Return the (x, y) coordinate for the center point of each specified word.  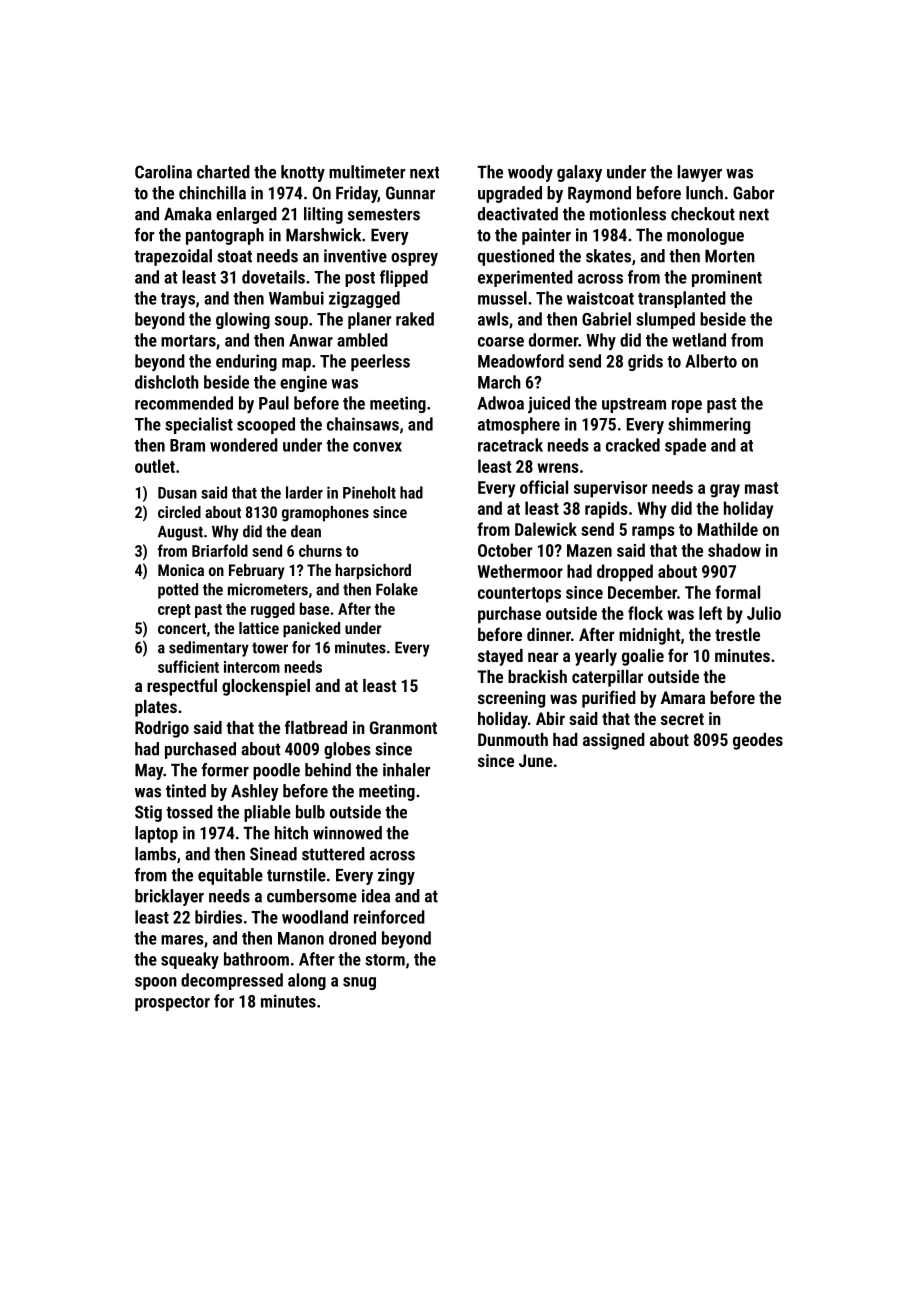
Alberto (711, 361)
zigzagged (364, 299)
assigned (614, 741)
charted (223, 172)
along (307, 981)
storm (385, 960)
